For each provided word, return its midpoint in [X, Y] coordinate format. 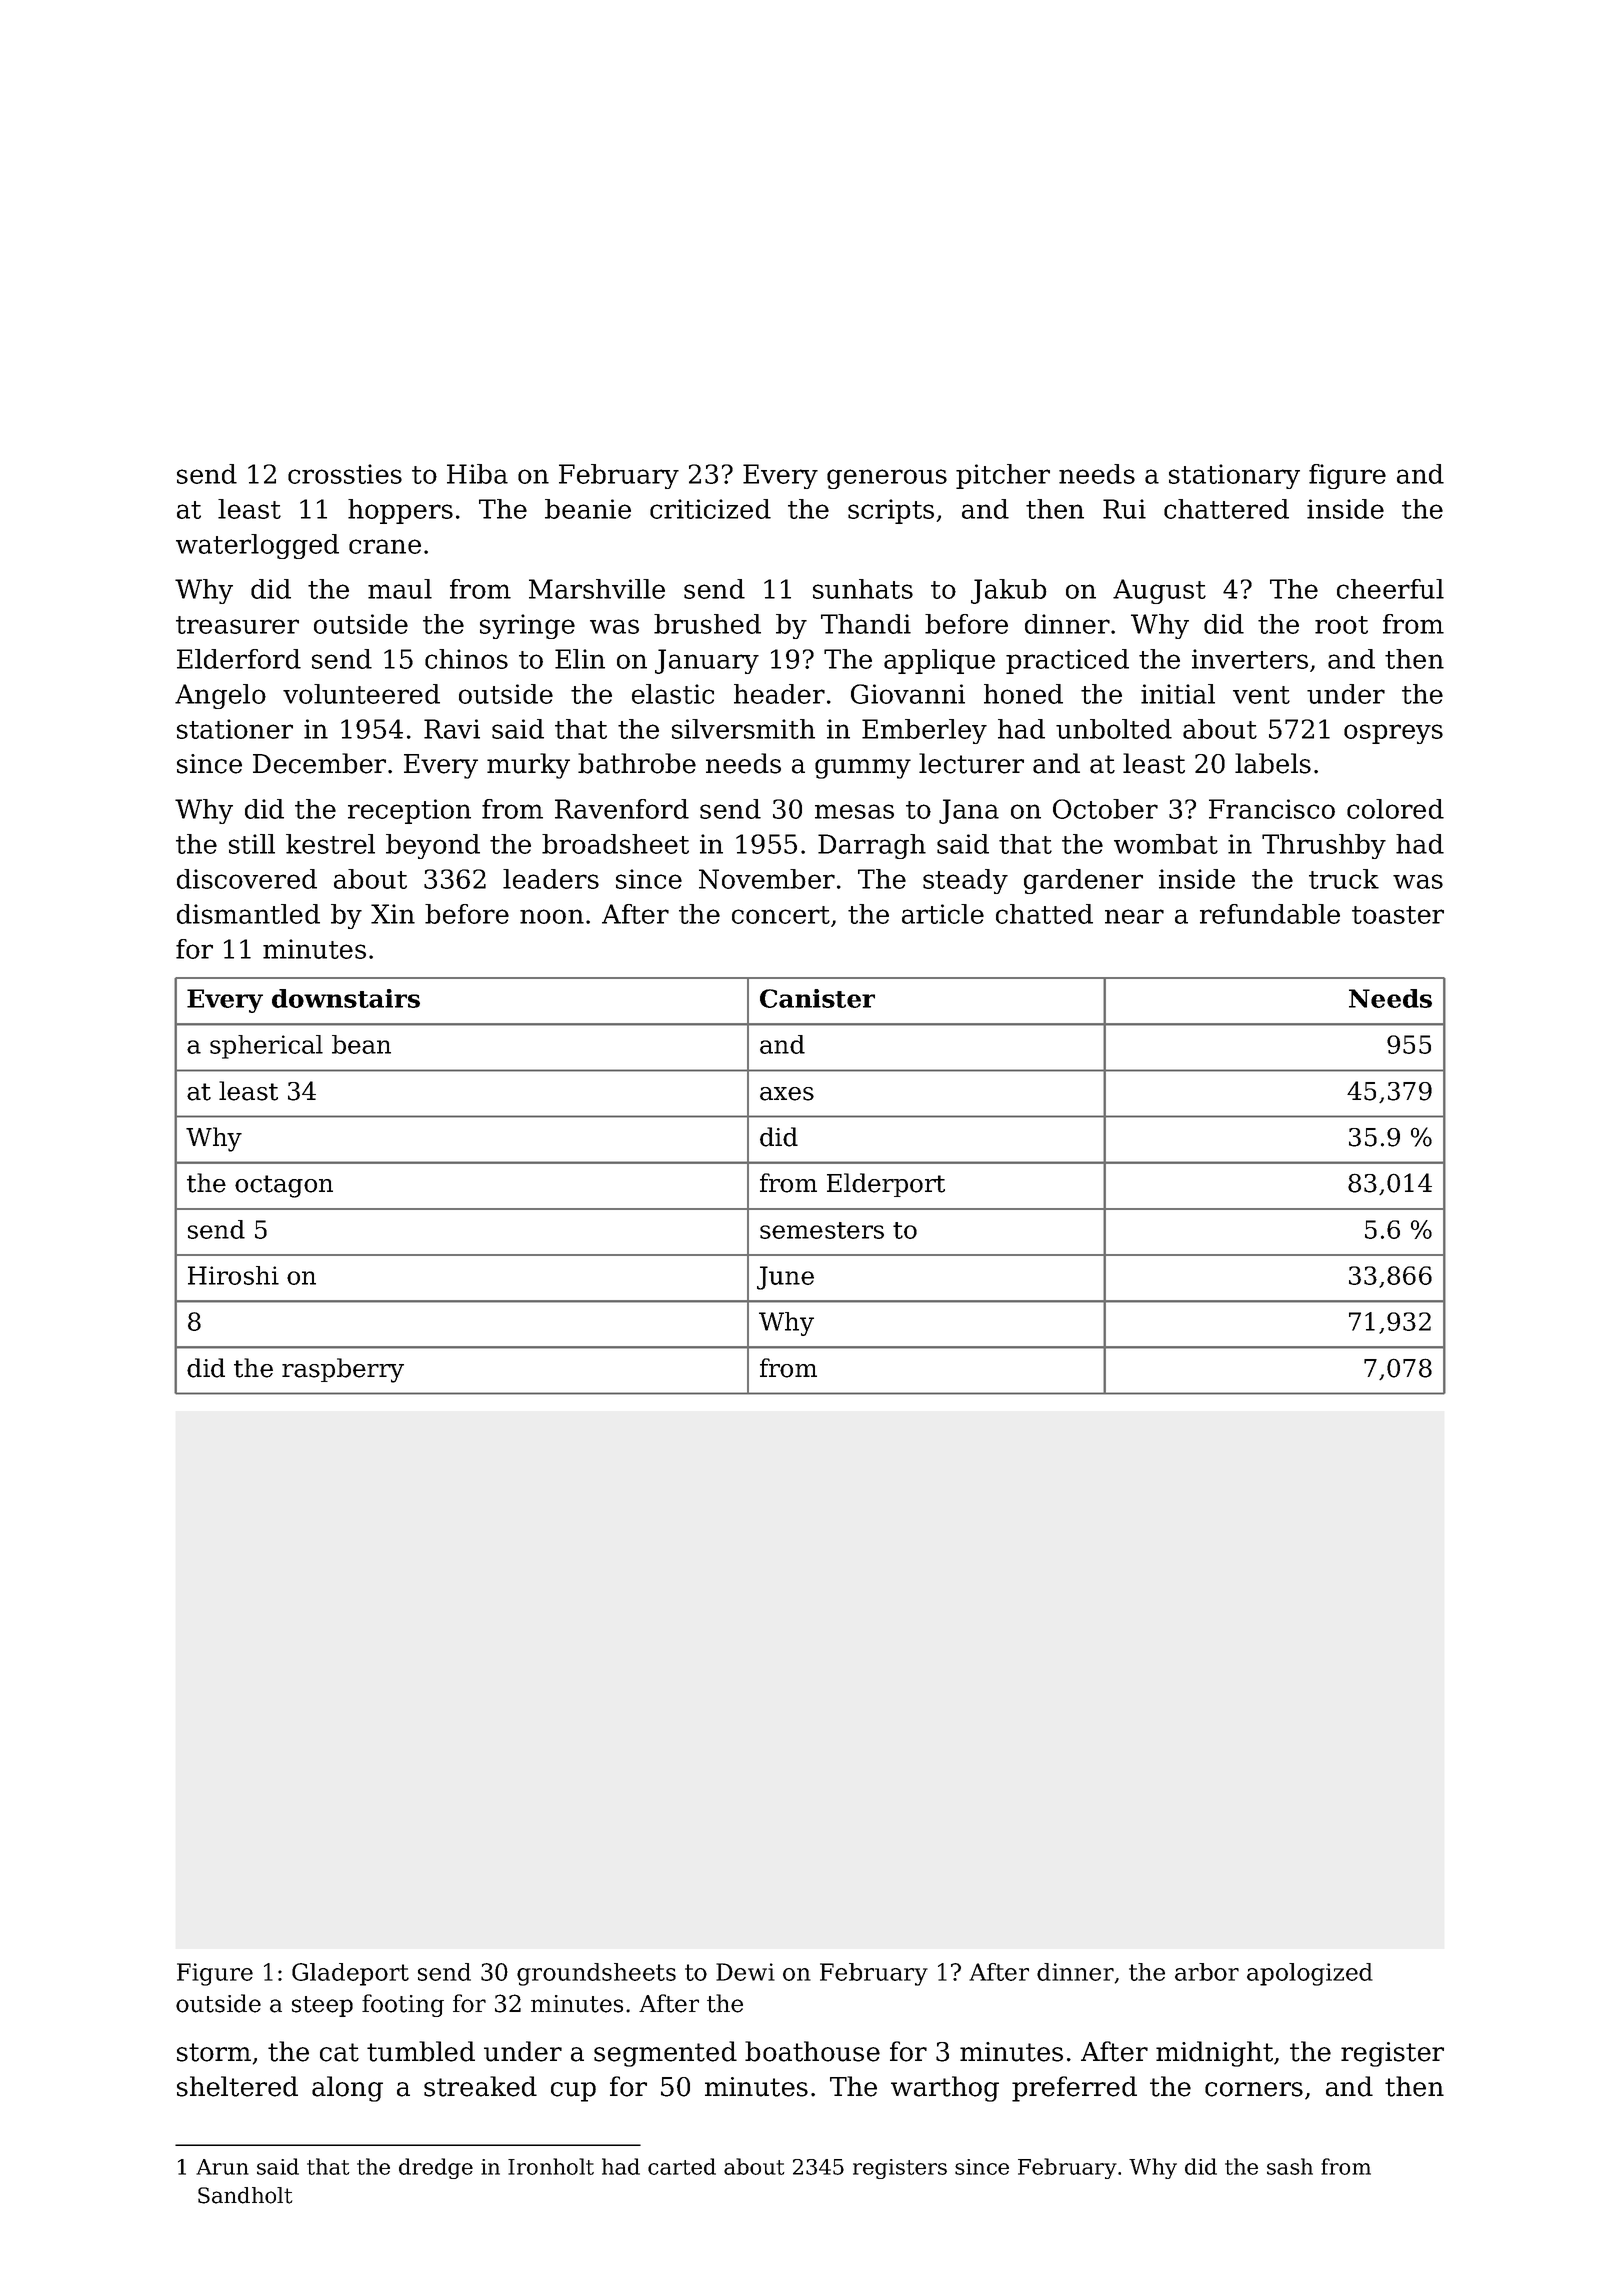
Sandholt [245, 2195]
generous [887, 479]
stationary [1234, 476]
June [785, 1278]
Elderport [886, 1185]
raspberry [343, 1370]
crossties [345, 474]
